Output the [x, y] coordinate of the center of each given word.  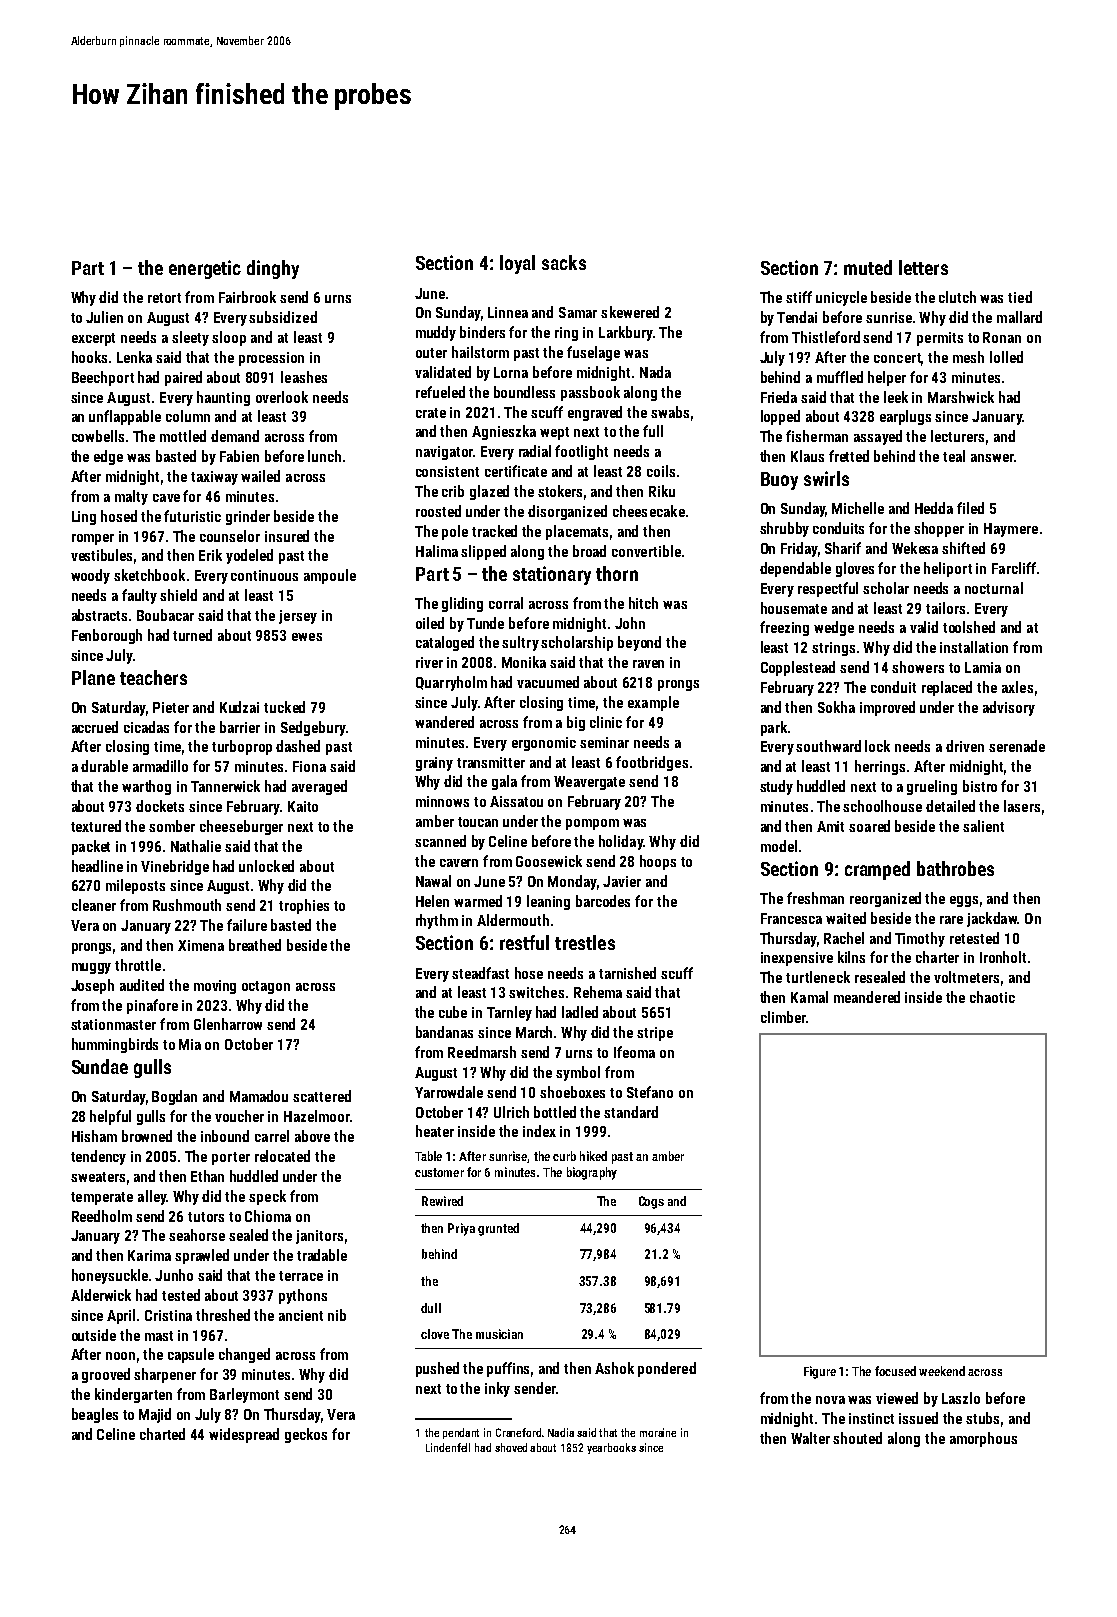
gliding [462, 604]
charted [162, 1434]
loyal [517, 264]
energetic [205, 269]
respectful [828, 589]
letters [923, 267]
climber [783, 1017]
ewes [307, 637]
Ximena [201, 945]
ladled [580, 1012]
